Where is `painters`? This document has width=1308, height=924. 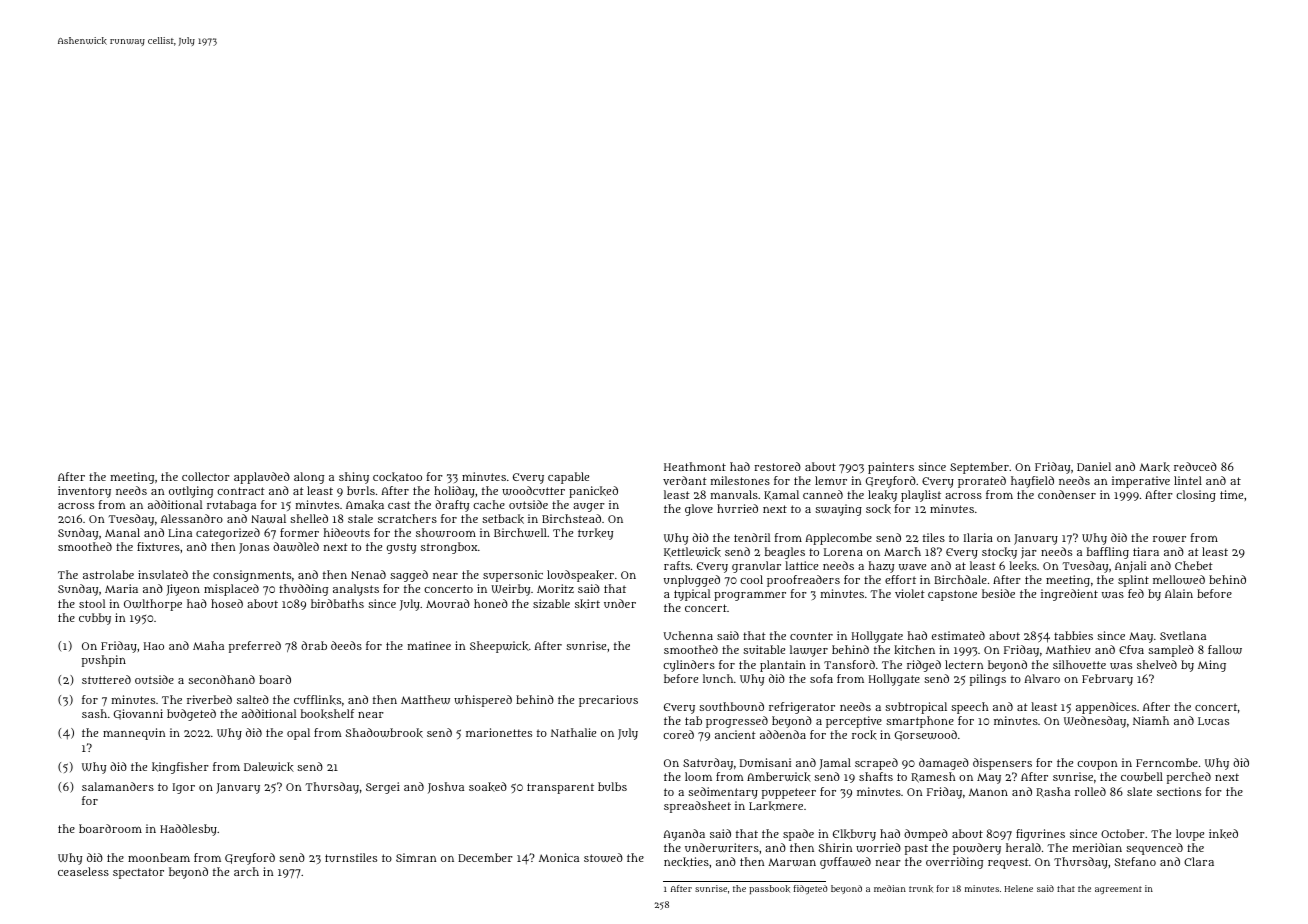
painters is located at coordinates (891, 468).
